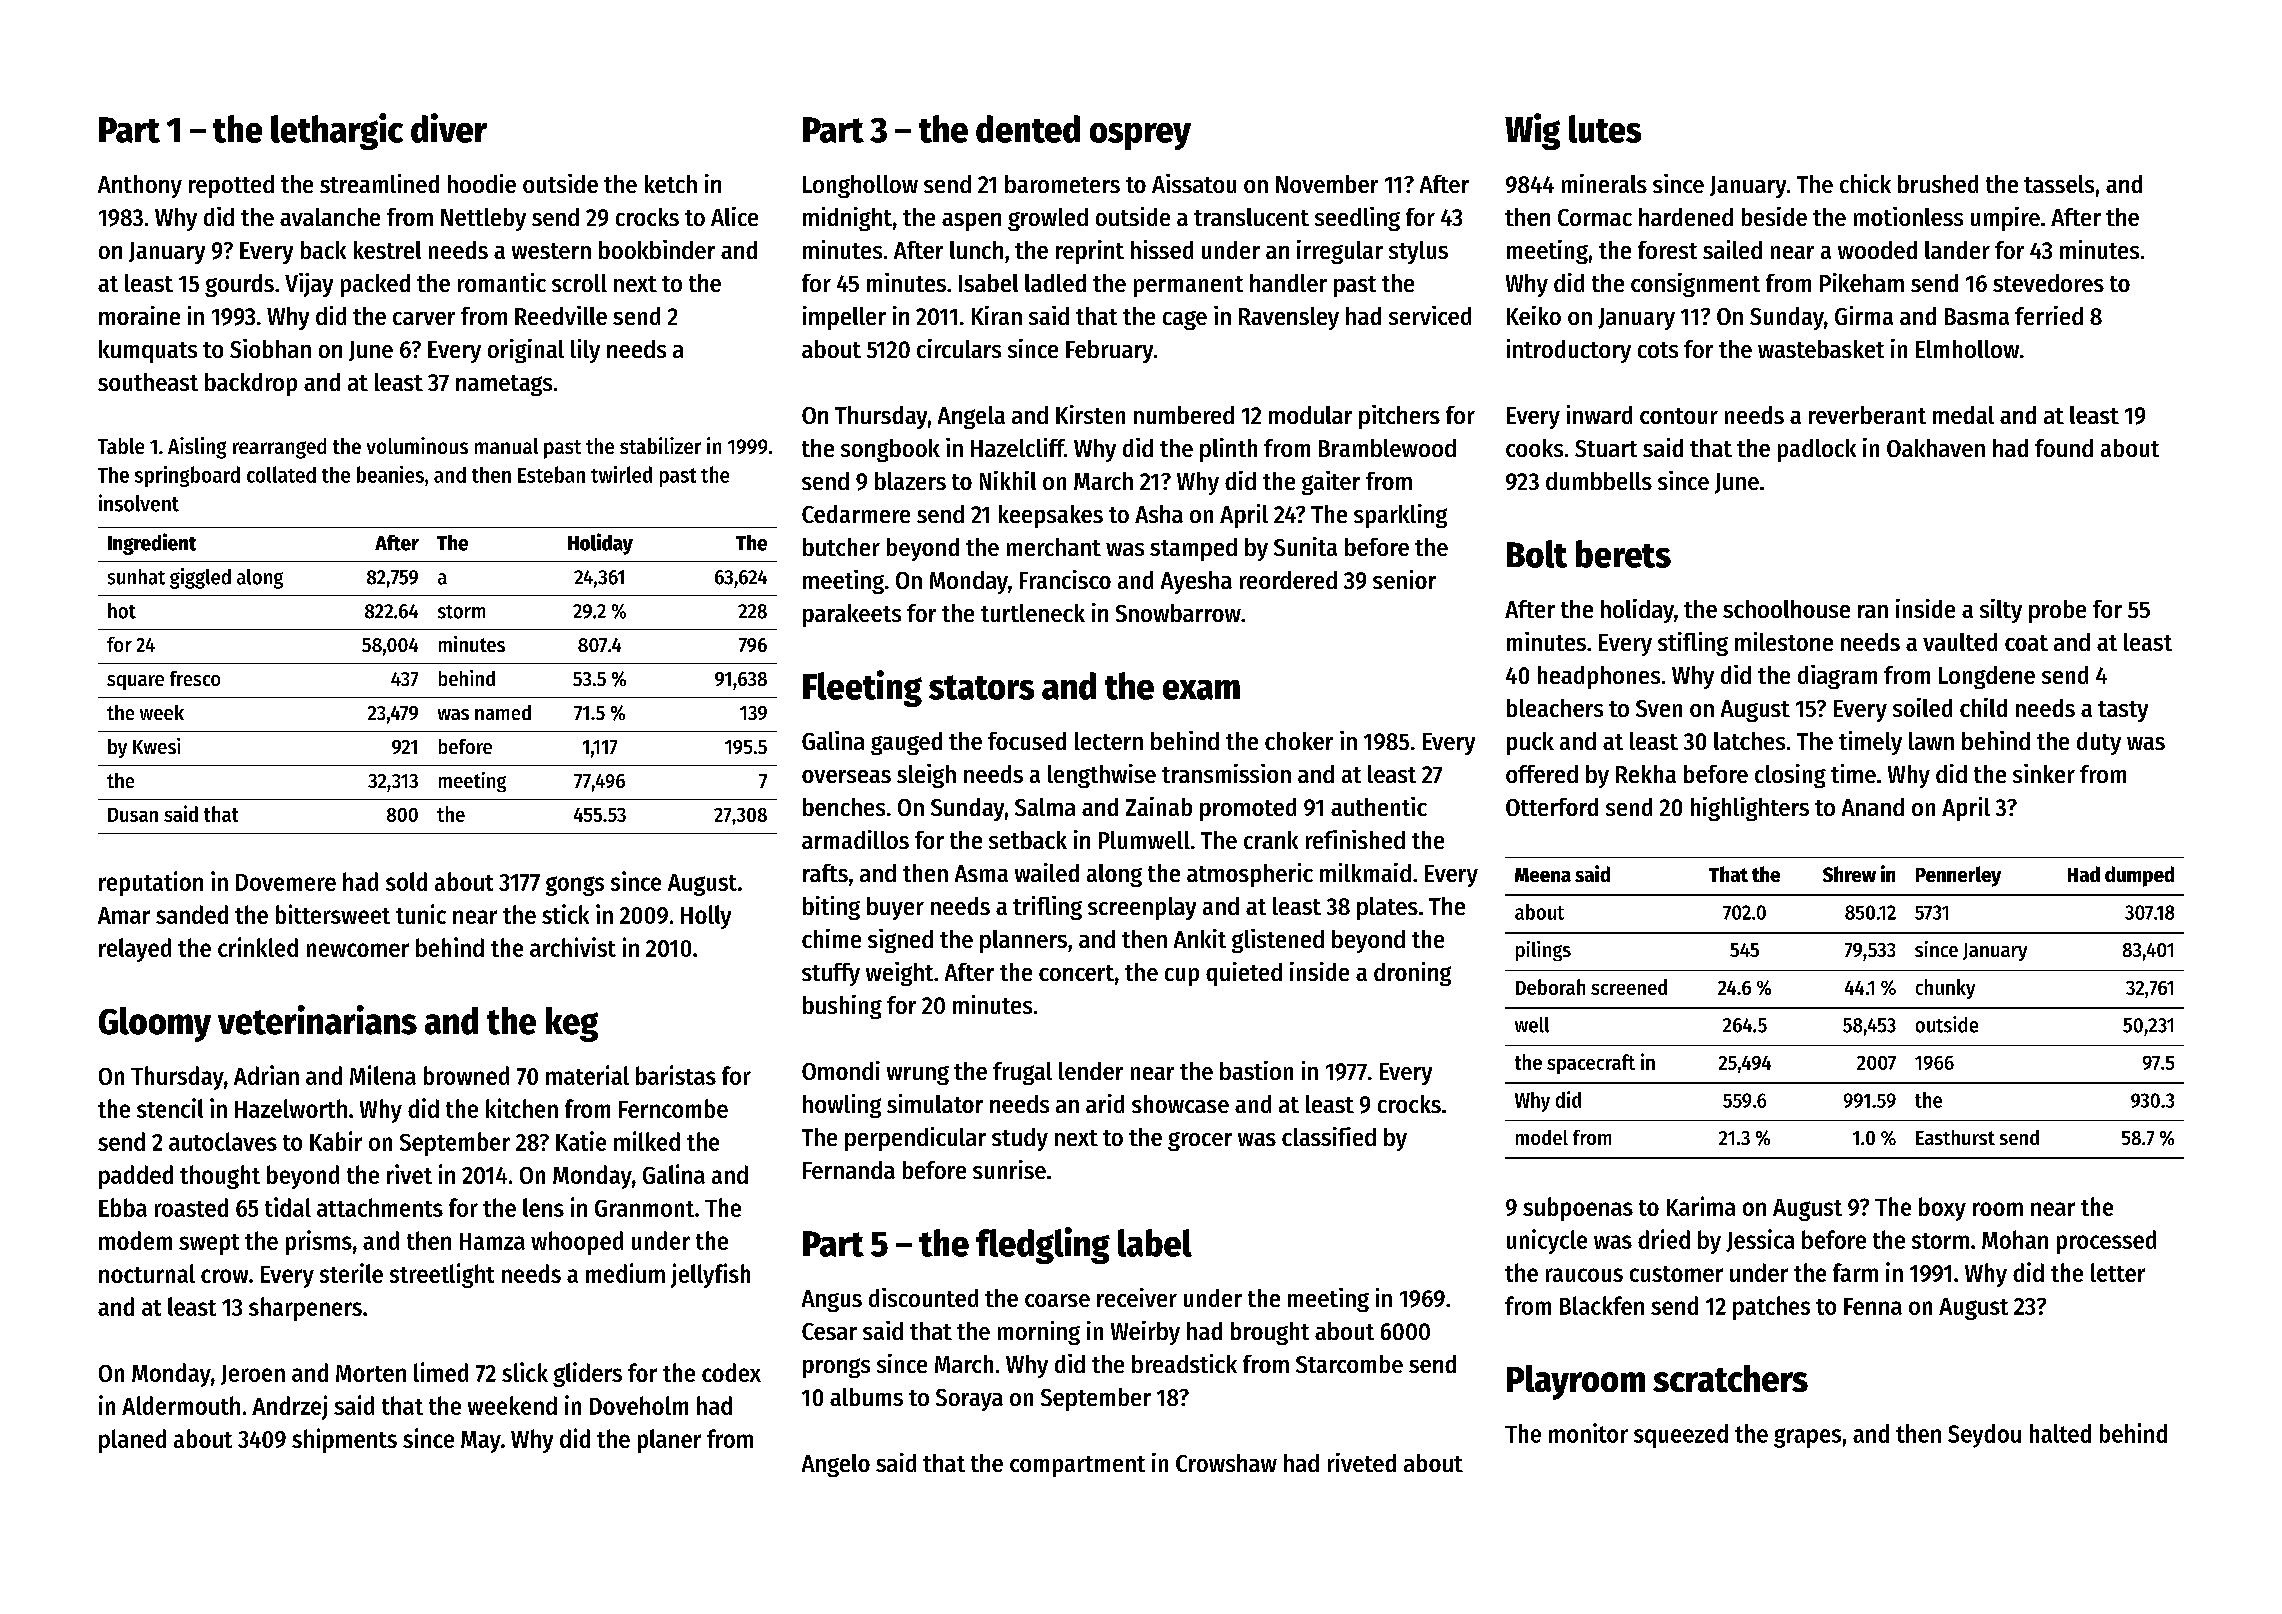 This screenshot has width=2282, height=1614. What do you see at coordinates (1329, 1136) in the screenshot?
I see `classified` at bounding box center [1329, 1136].
